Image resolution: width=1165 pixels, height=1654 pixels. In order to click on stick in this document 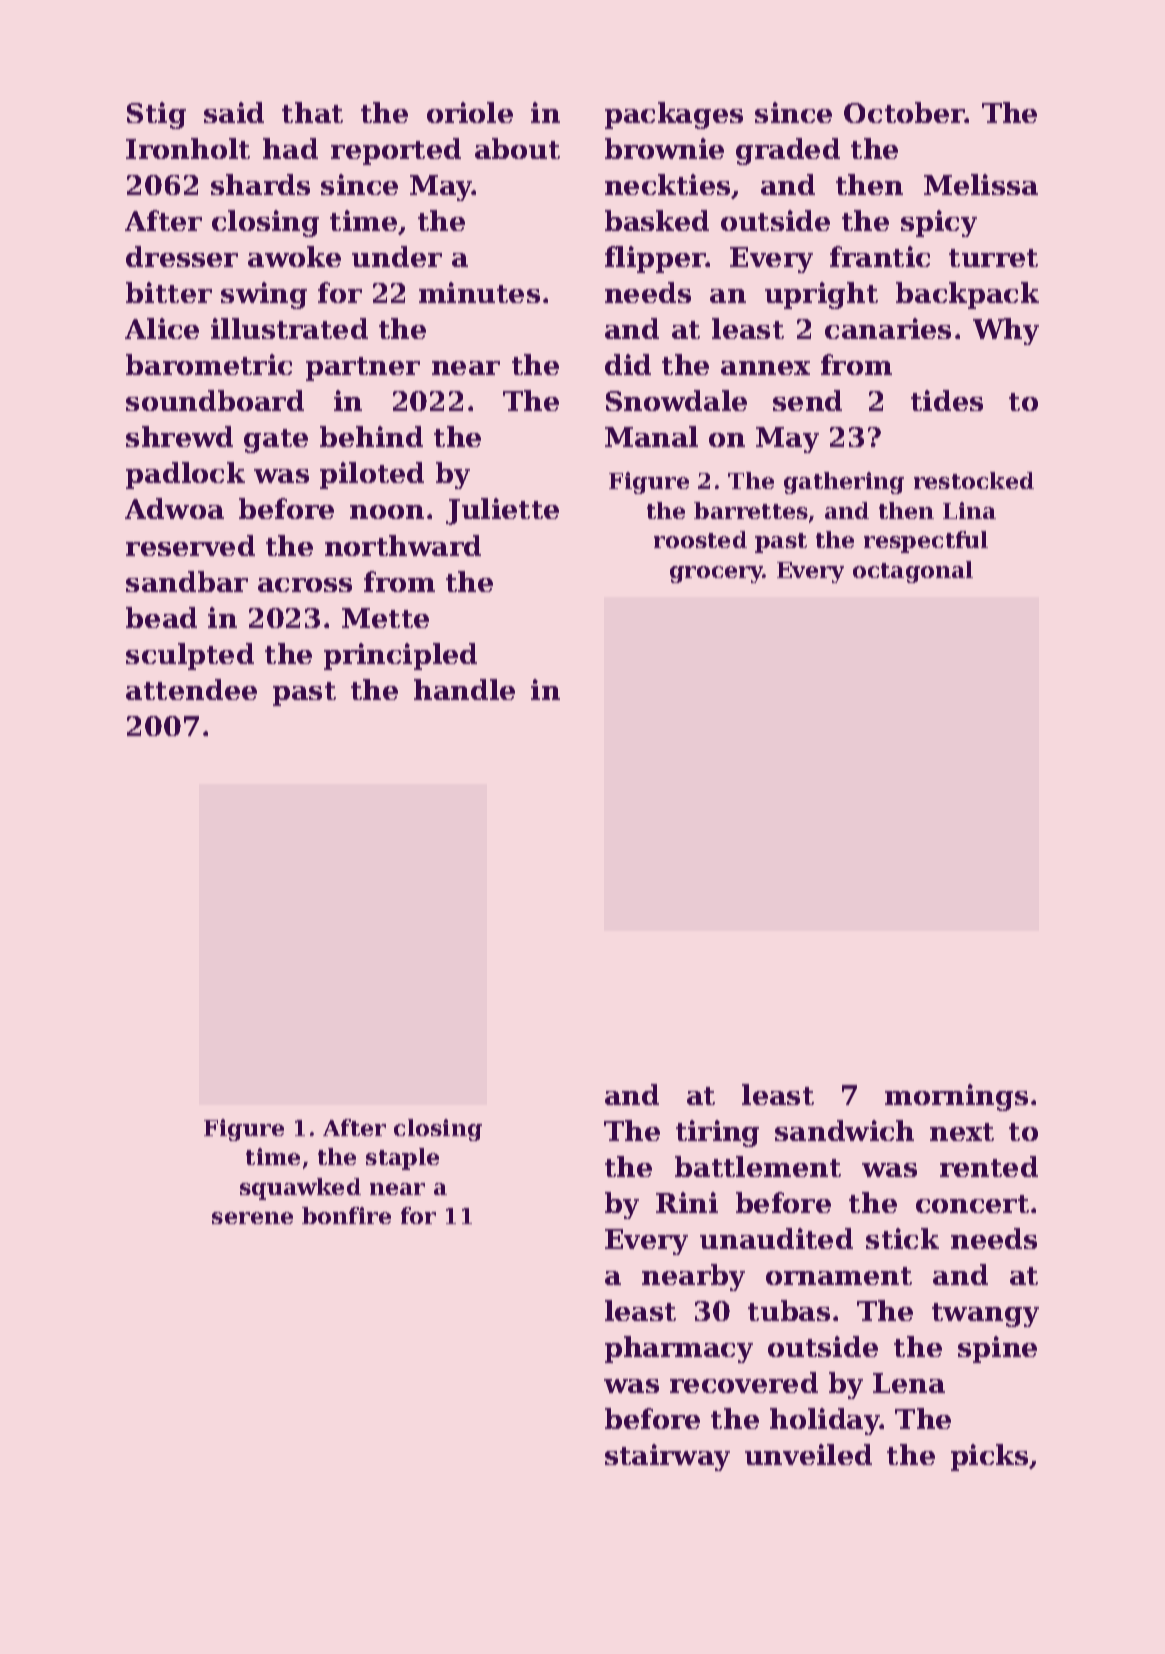, I will do `click(902, 1238)`.
